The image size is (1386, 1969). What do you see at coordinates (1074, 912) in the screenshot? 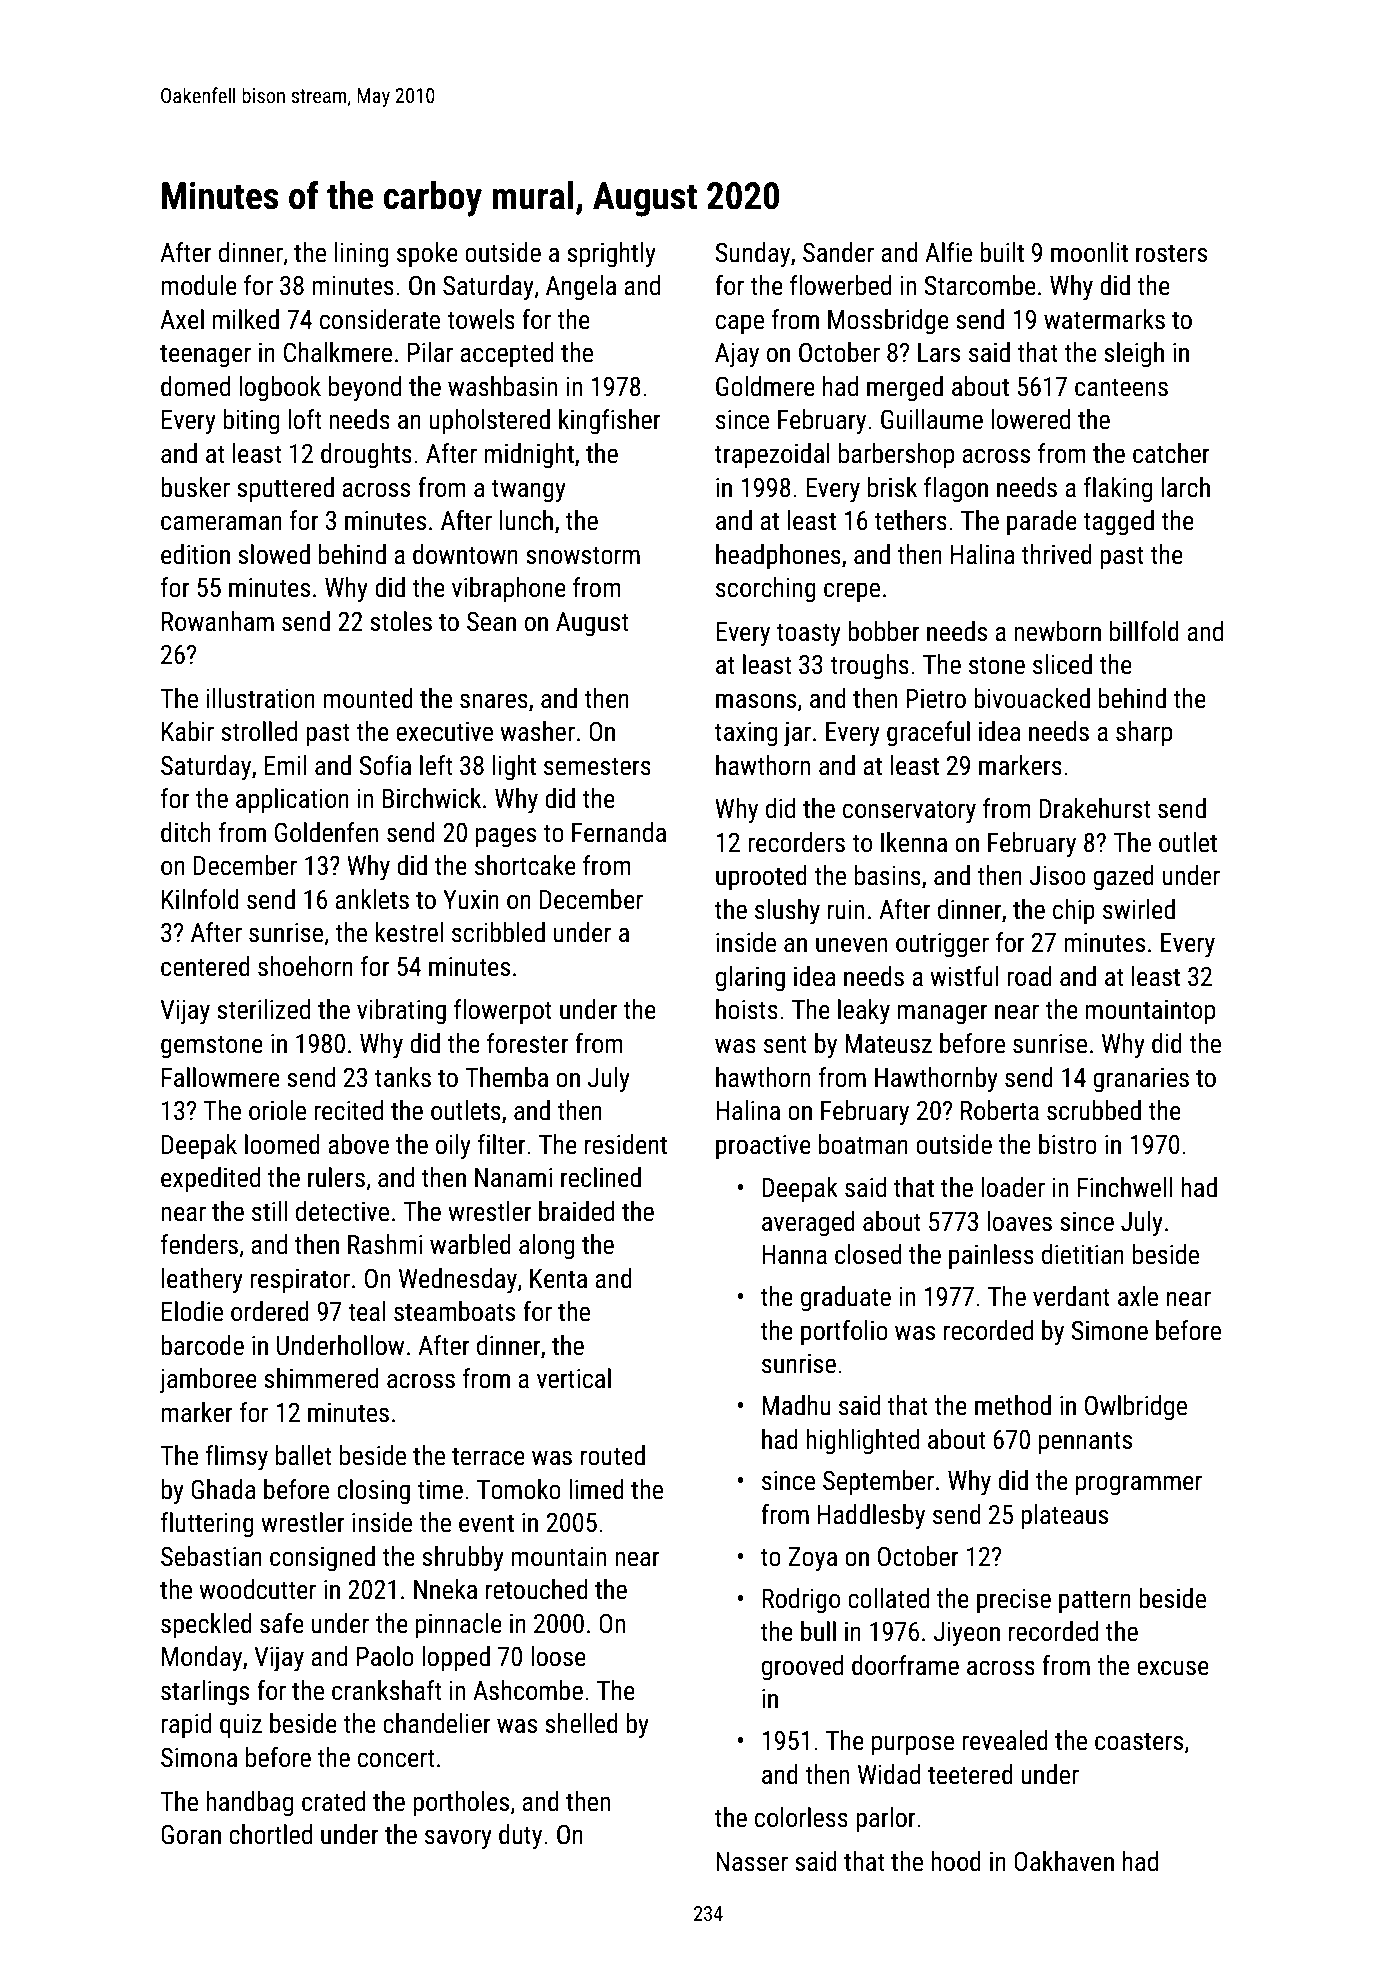
I see `chip` at bounding box center [1074, 912].
